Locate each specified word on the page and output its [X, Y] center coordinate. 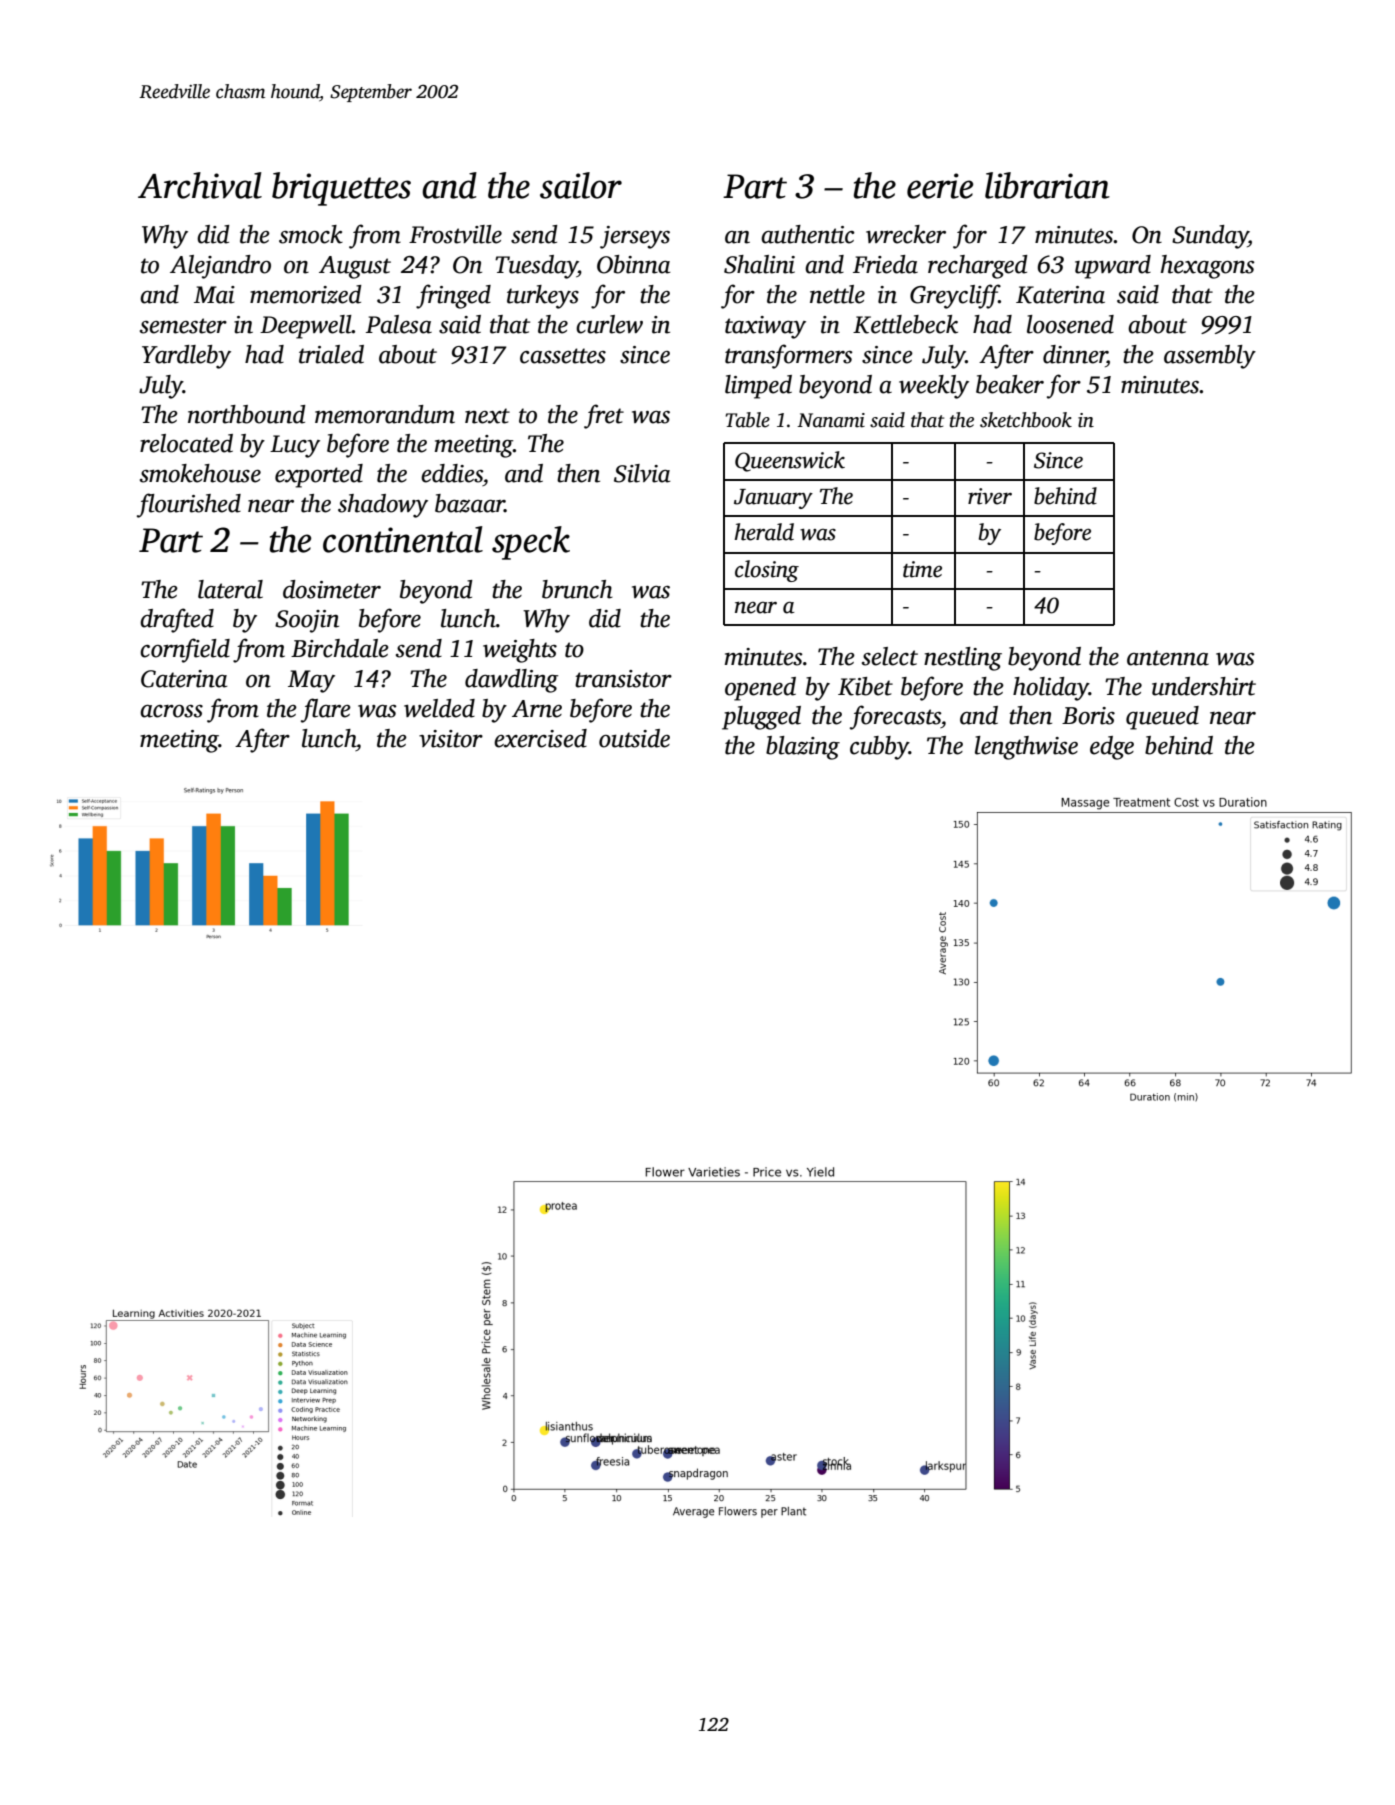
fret [604, 416]
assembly [1210, 357]
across [171, 711]
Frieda [885, 264]
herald [764, 532]
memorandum [385, 414]
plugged [761, 718]
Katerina [1060, 295]
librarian [1047, 185]
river [990, 496]
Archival [200, 185]
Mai [214, 295]
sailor [581, 185]
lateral [230, 589]
